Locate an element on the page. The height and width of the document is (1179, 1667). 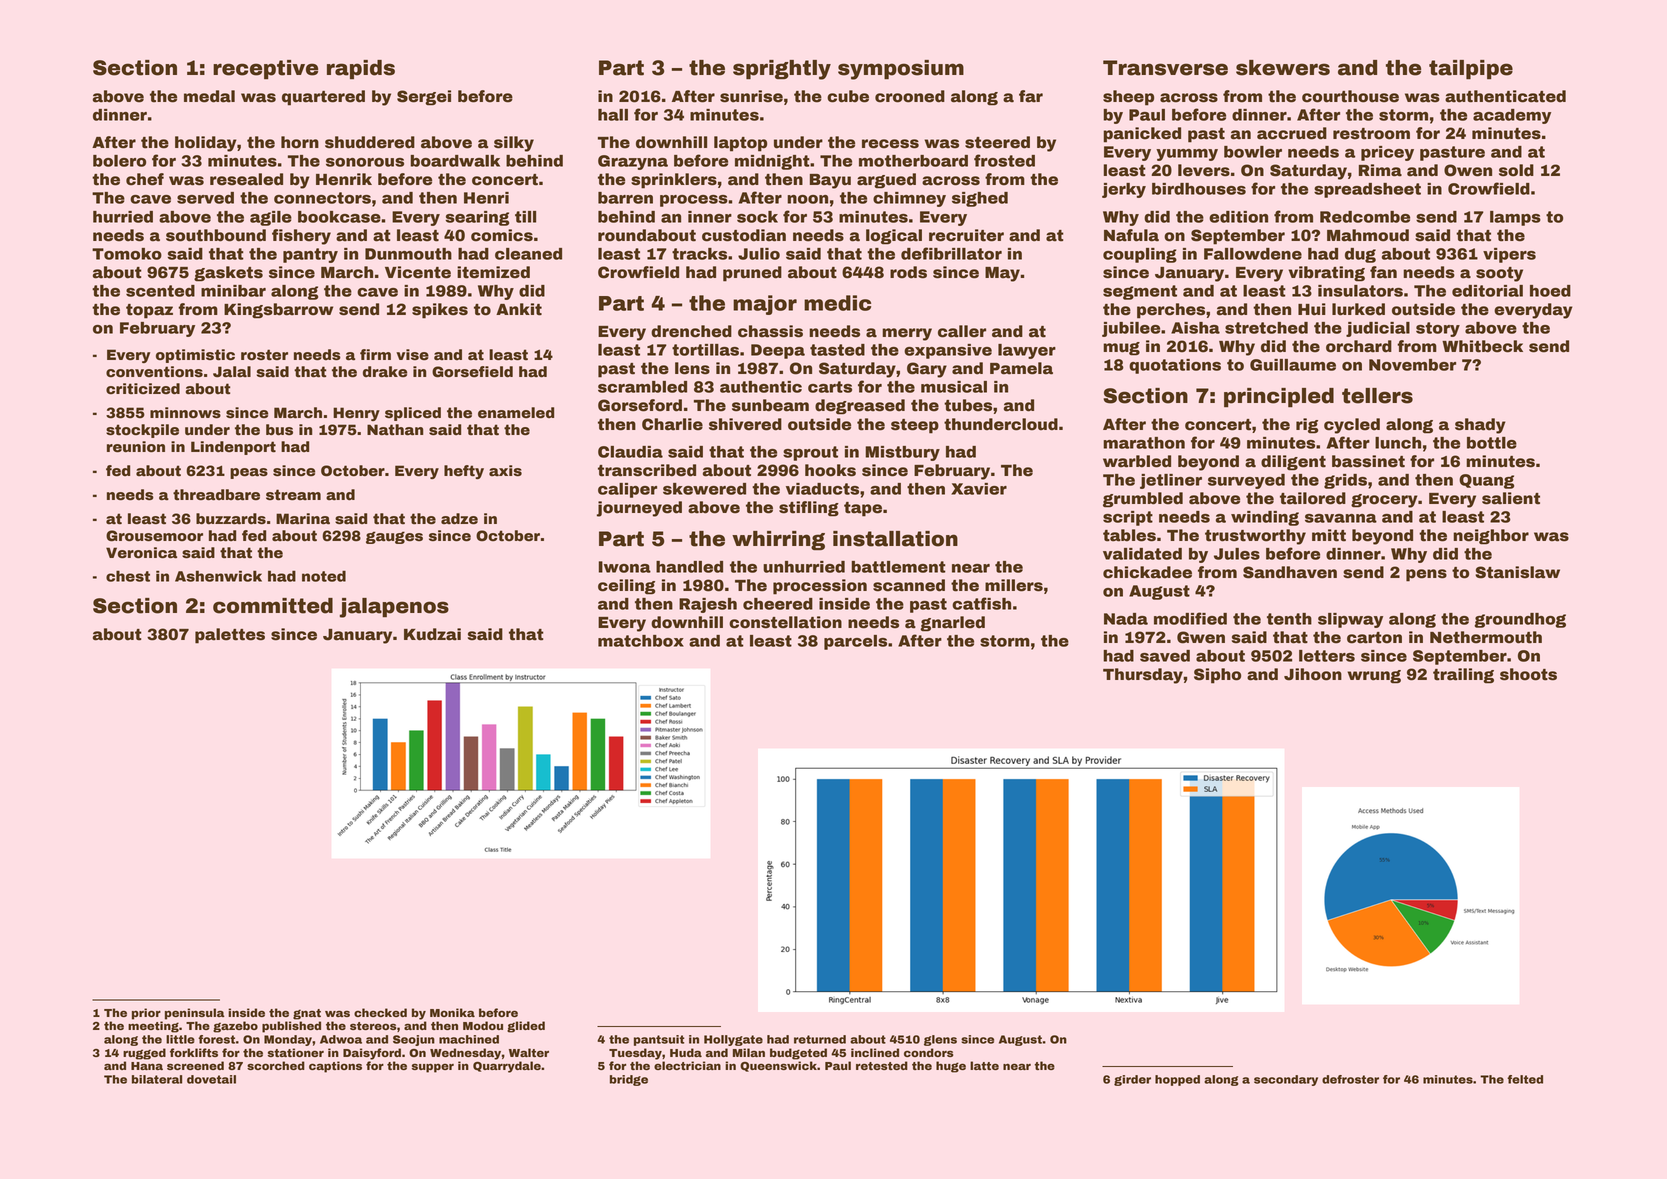
Redcombe is located at coordinates (1365, 217).
